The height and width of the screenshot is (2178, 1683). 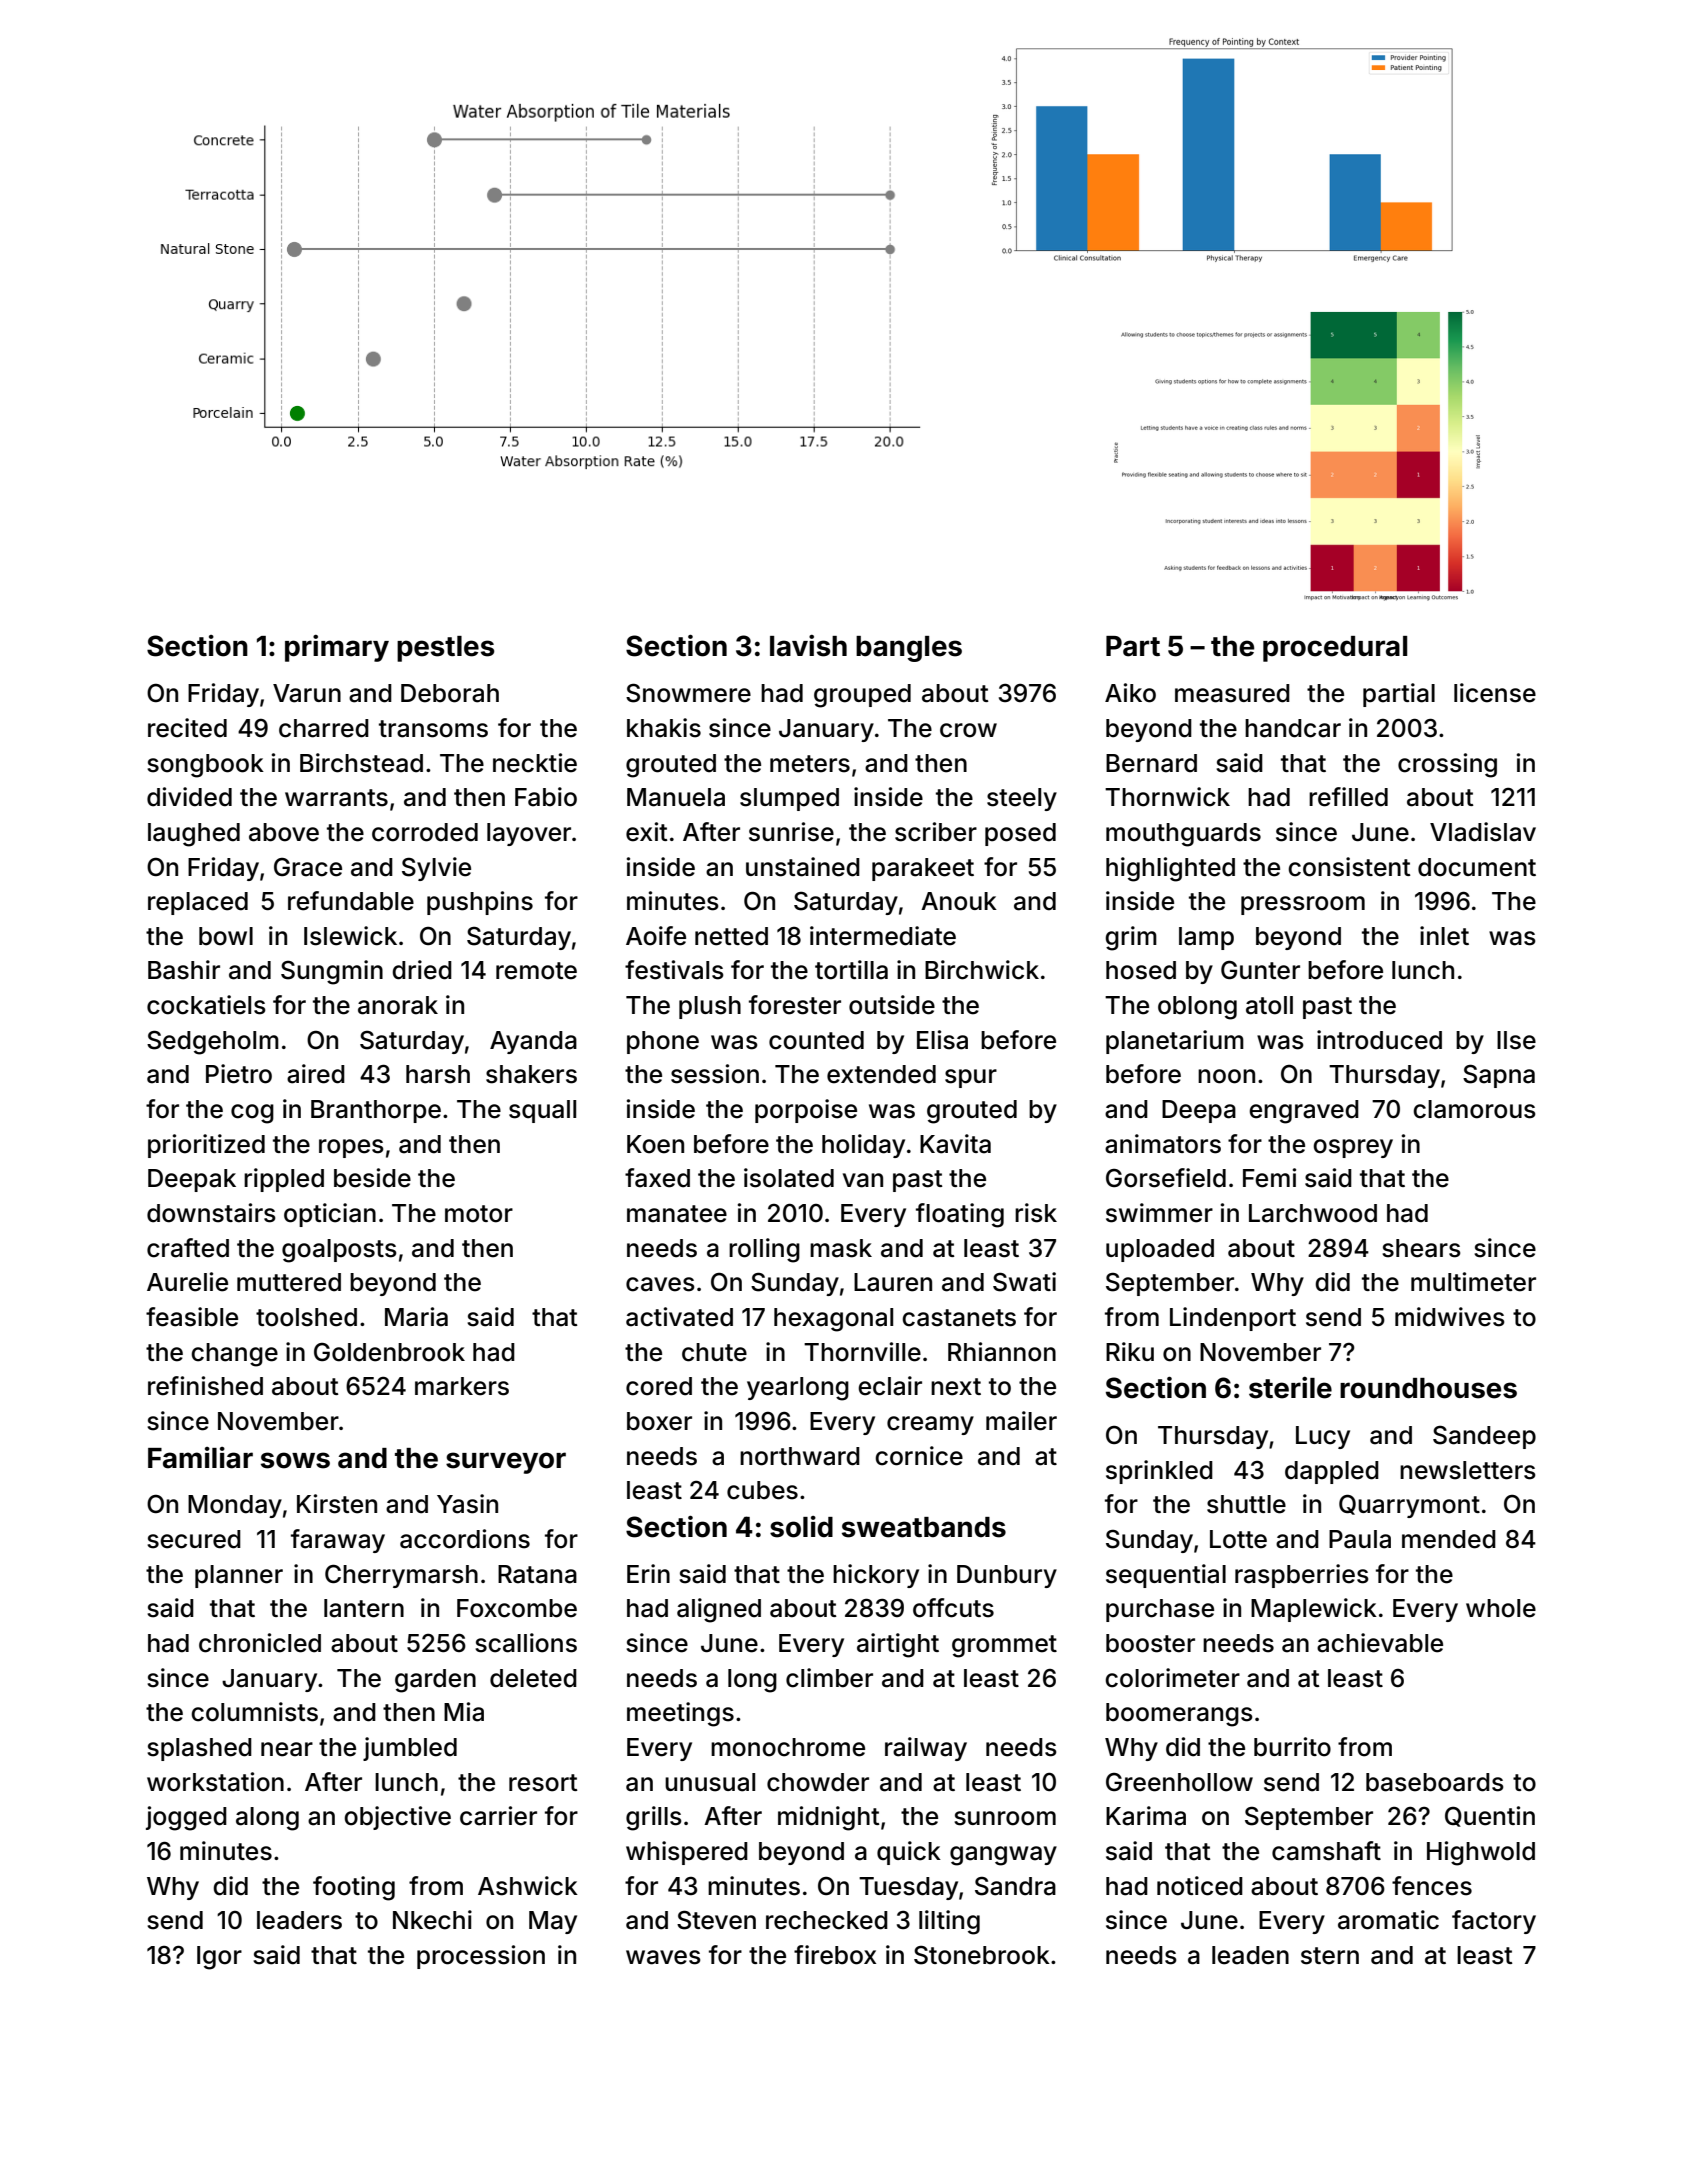 I want to click on laughed, so click(x=194, y=835).
